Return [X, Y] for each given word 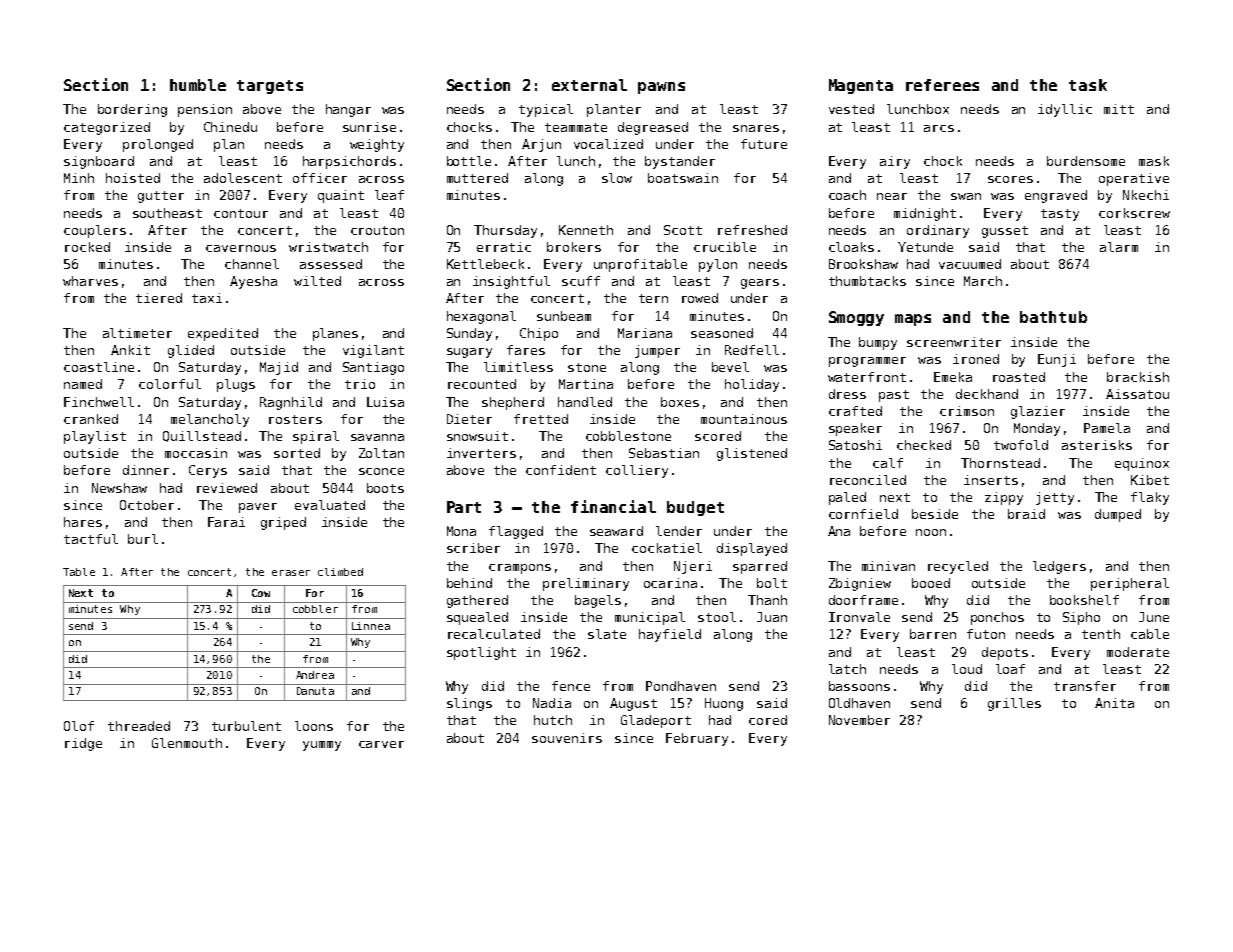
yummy [322, 746]
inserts [991, 480]
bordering [132, 110]
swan [966, 196]
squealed [477, 618]
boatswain [683, 178]
